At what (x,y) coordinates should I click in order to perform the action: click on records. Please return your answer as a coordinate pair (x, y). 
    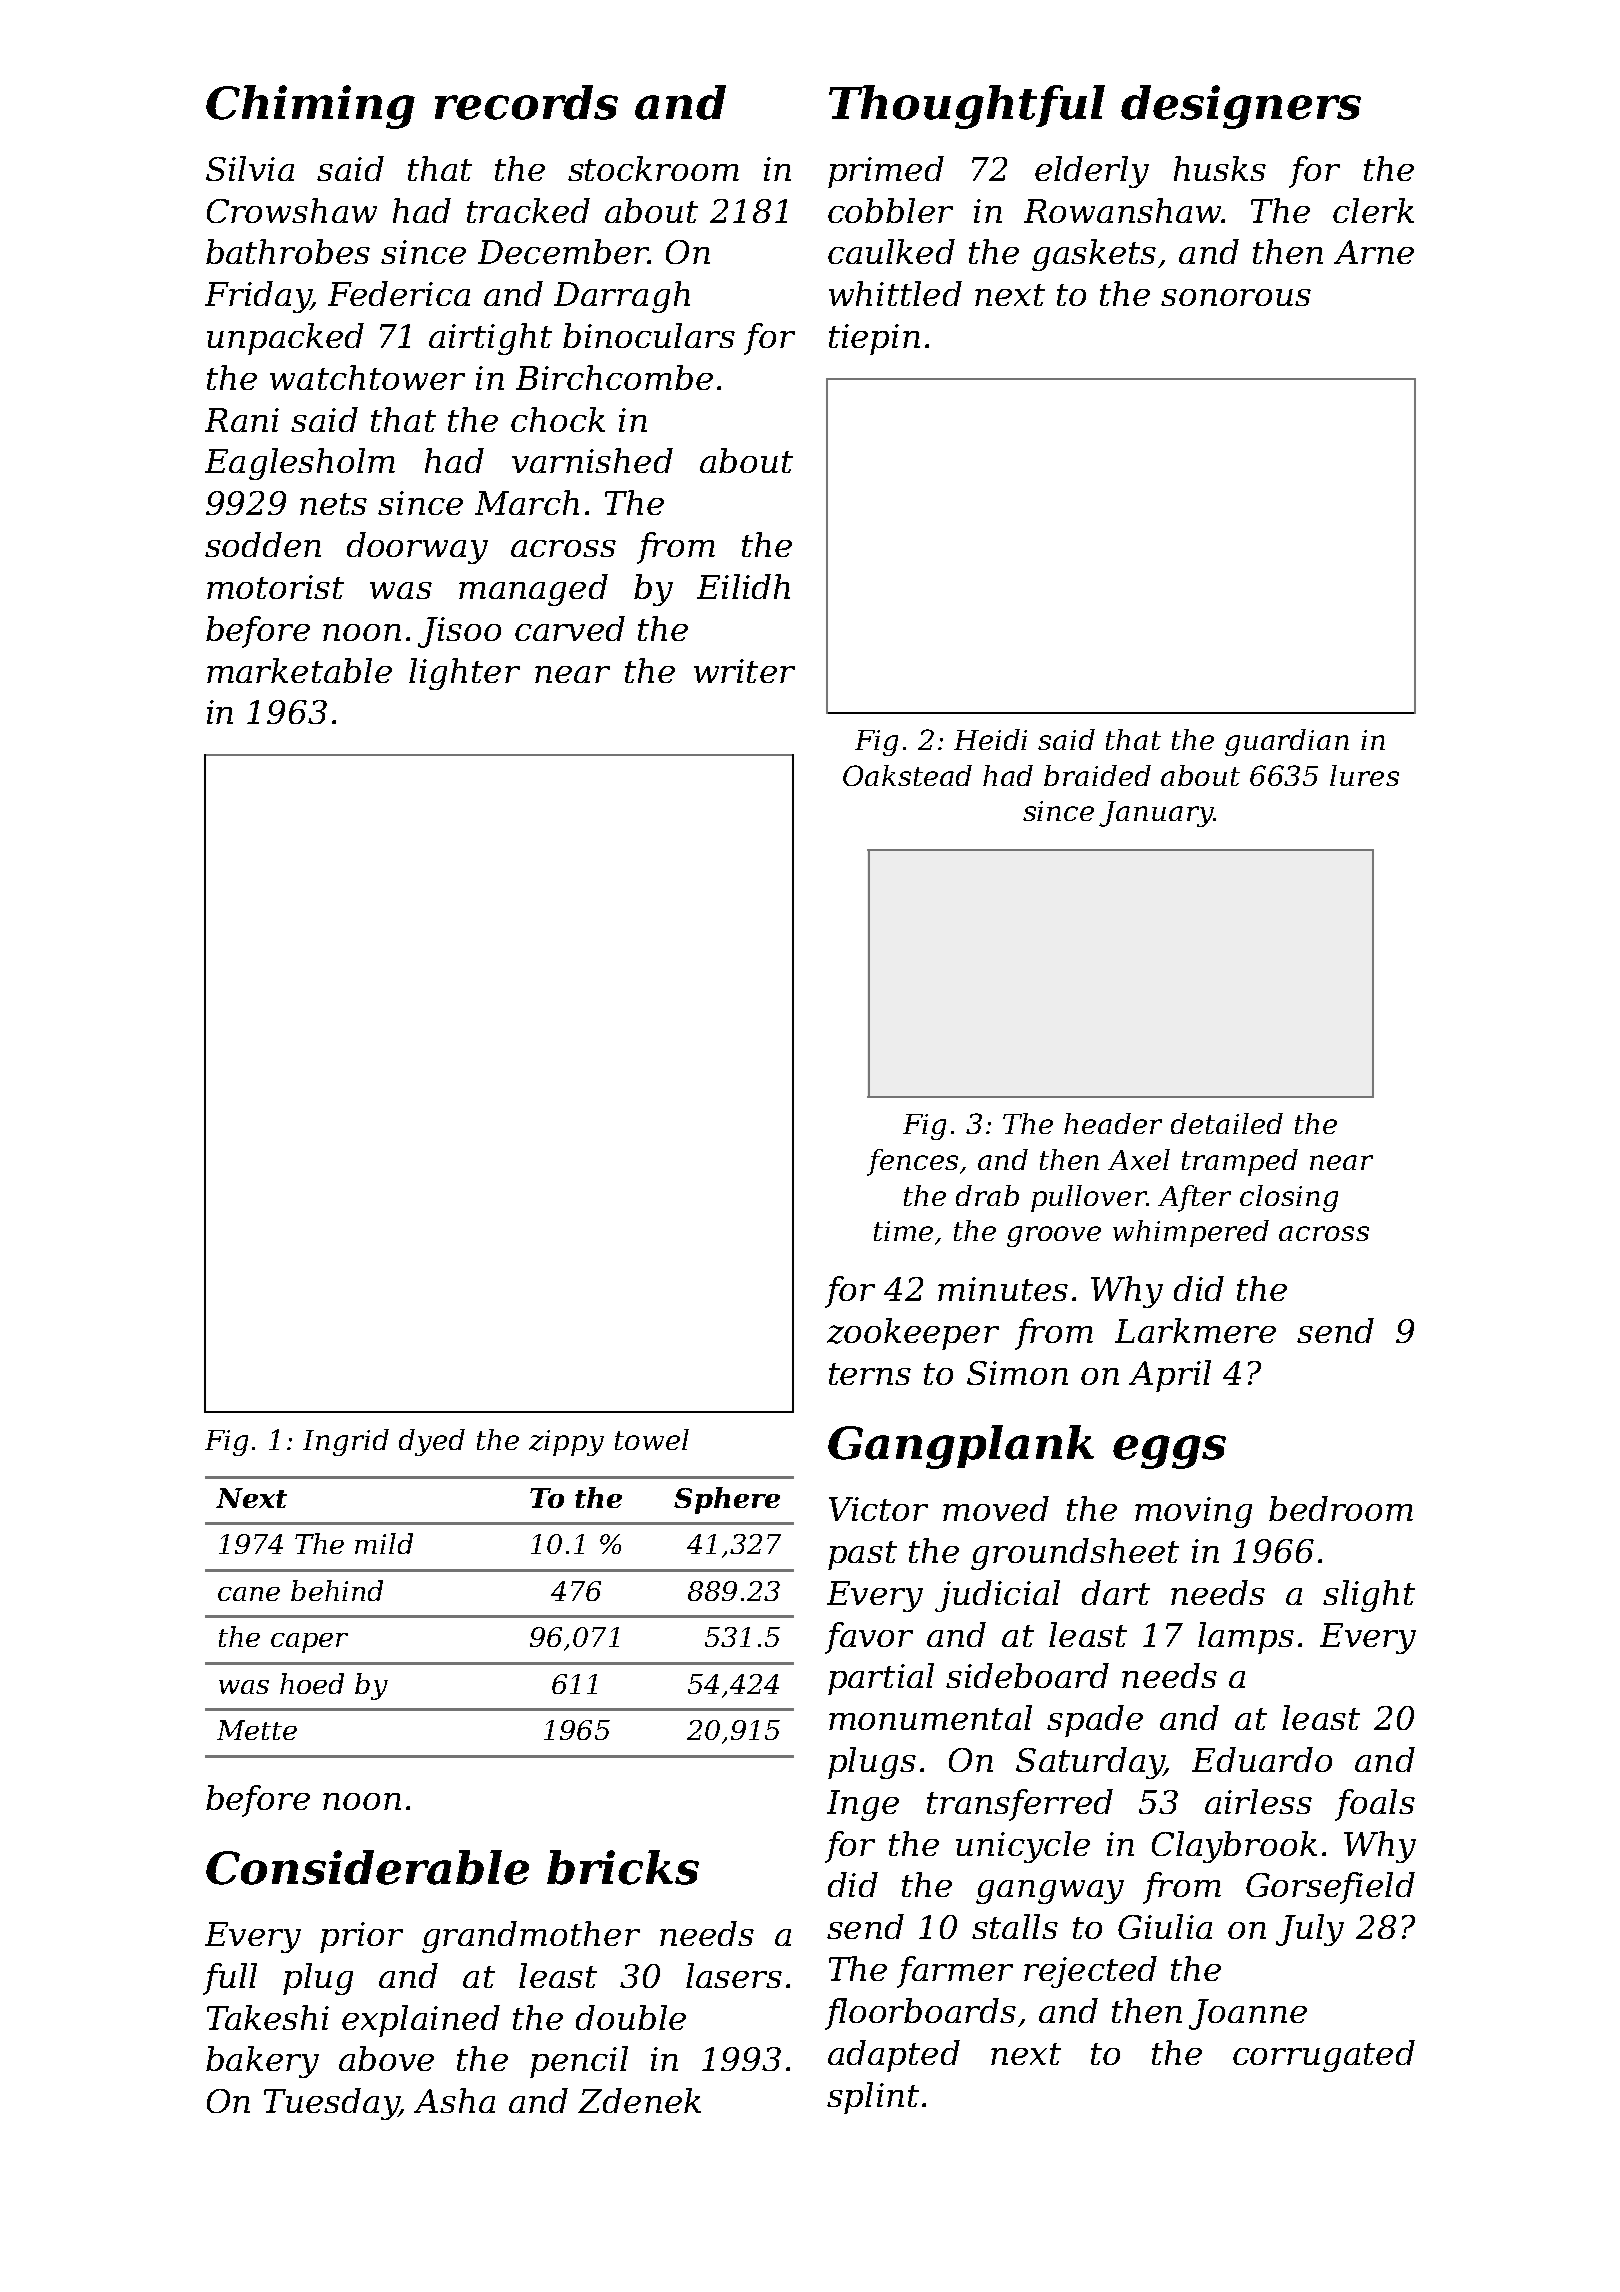
    Looking at the image, I should click on (526, 102).
